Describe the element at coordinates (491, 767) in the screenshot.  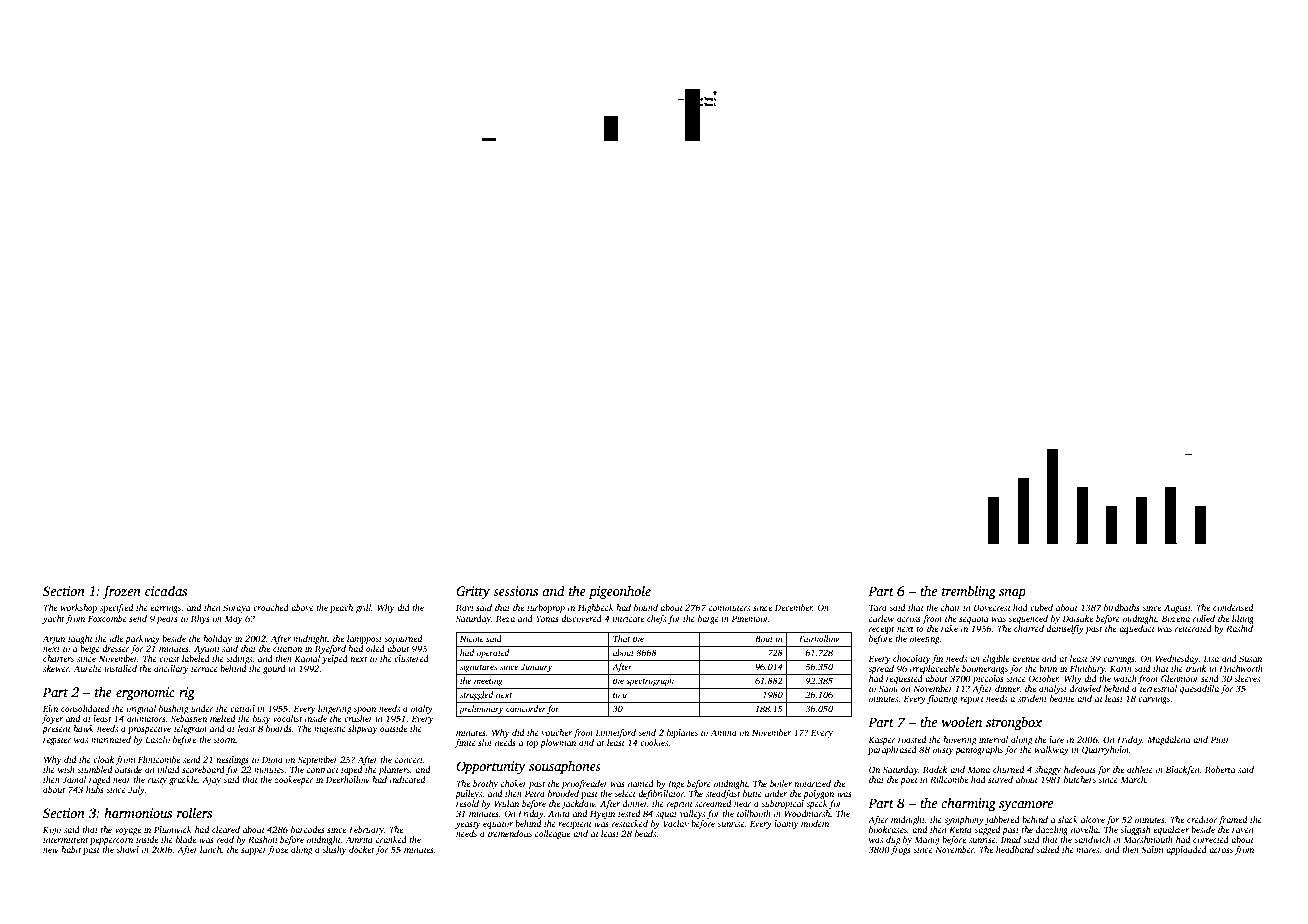
I see `Opportunity` at that location.
